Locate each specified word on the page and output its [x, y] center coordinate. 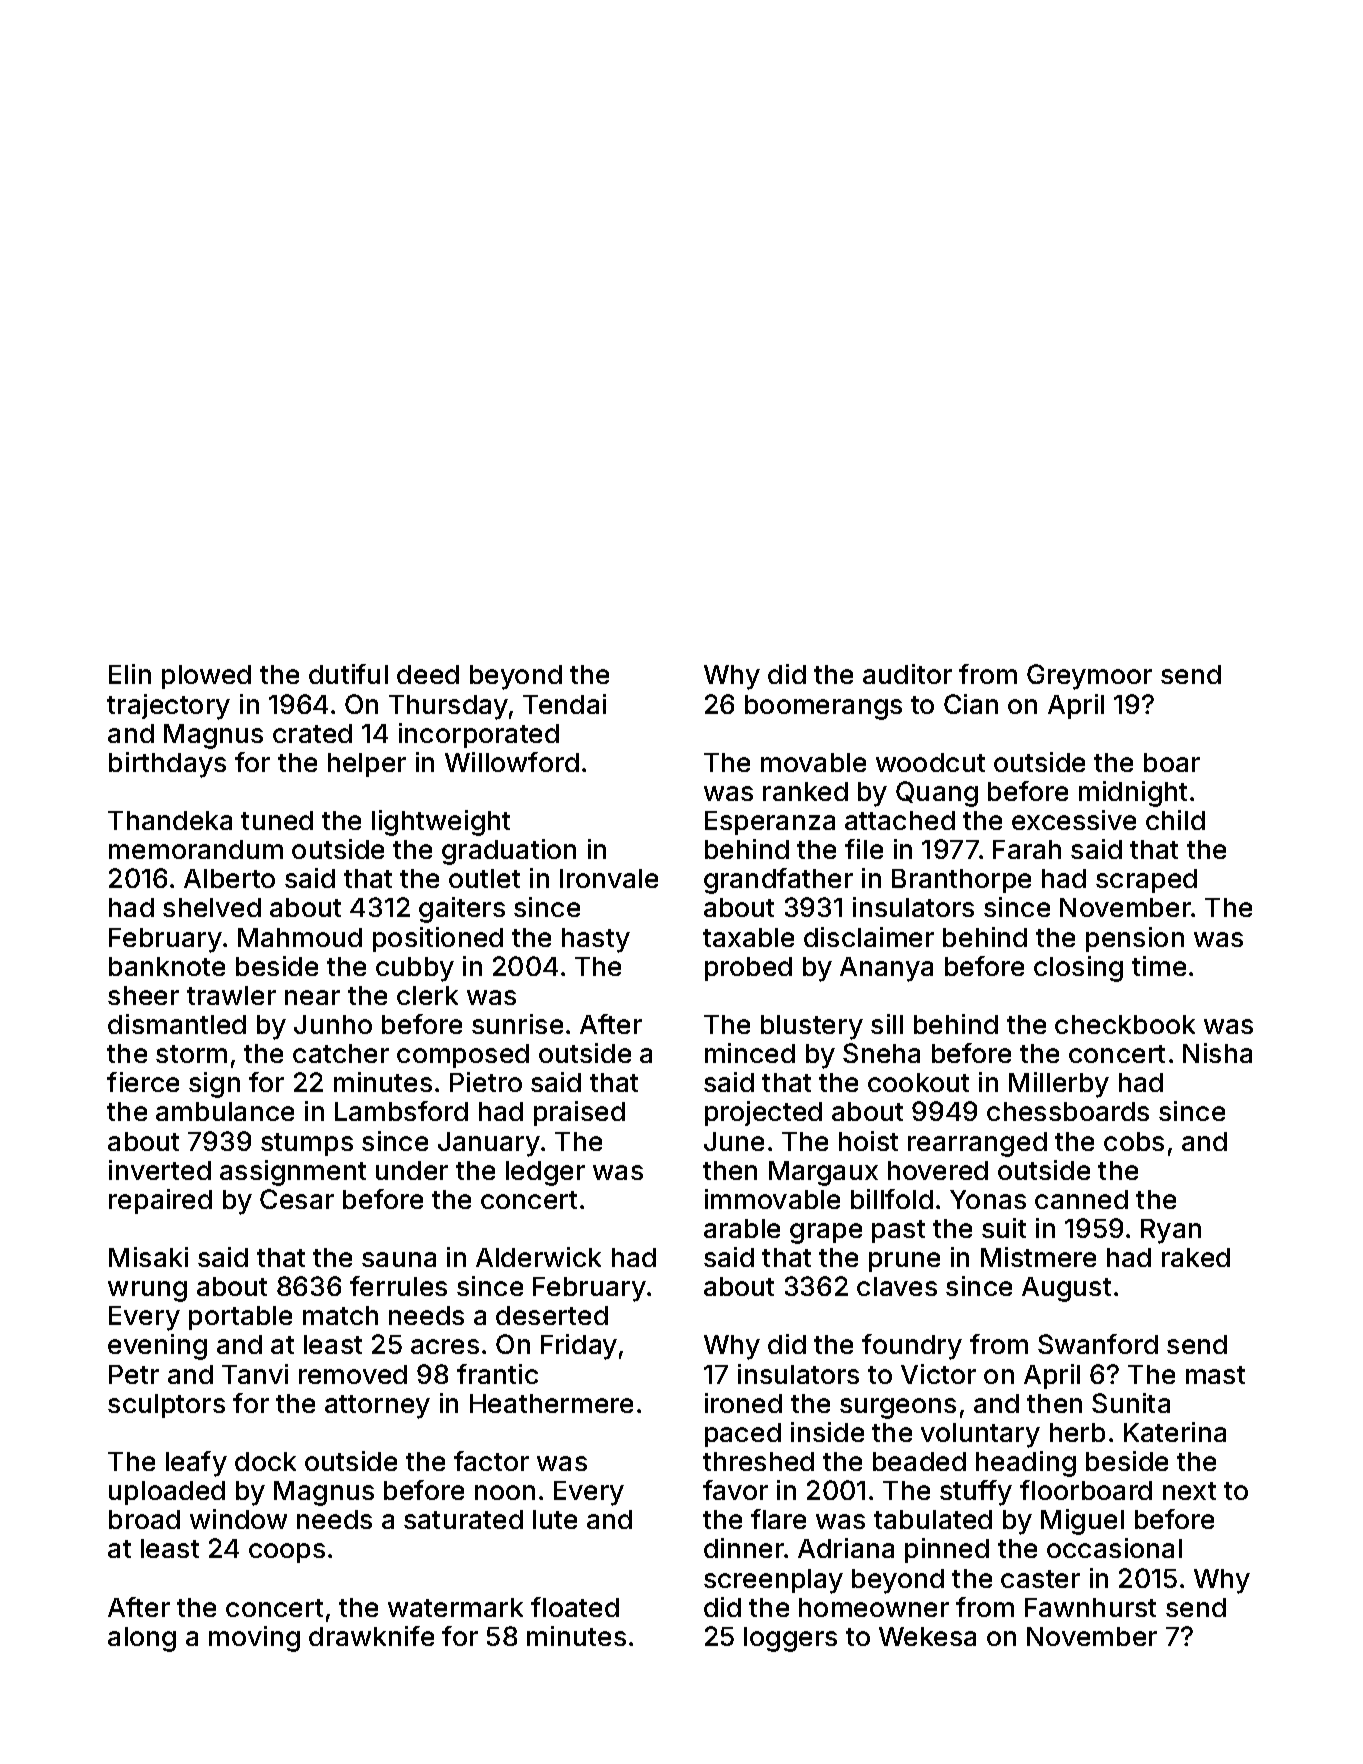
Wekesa [927, 1636]
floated [575, 1607]
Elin [130, 674]
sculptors [166, 1406]
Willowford [512, 762]
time [1159, 966]
